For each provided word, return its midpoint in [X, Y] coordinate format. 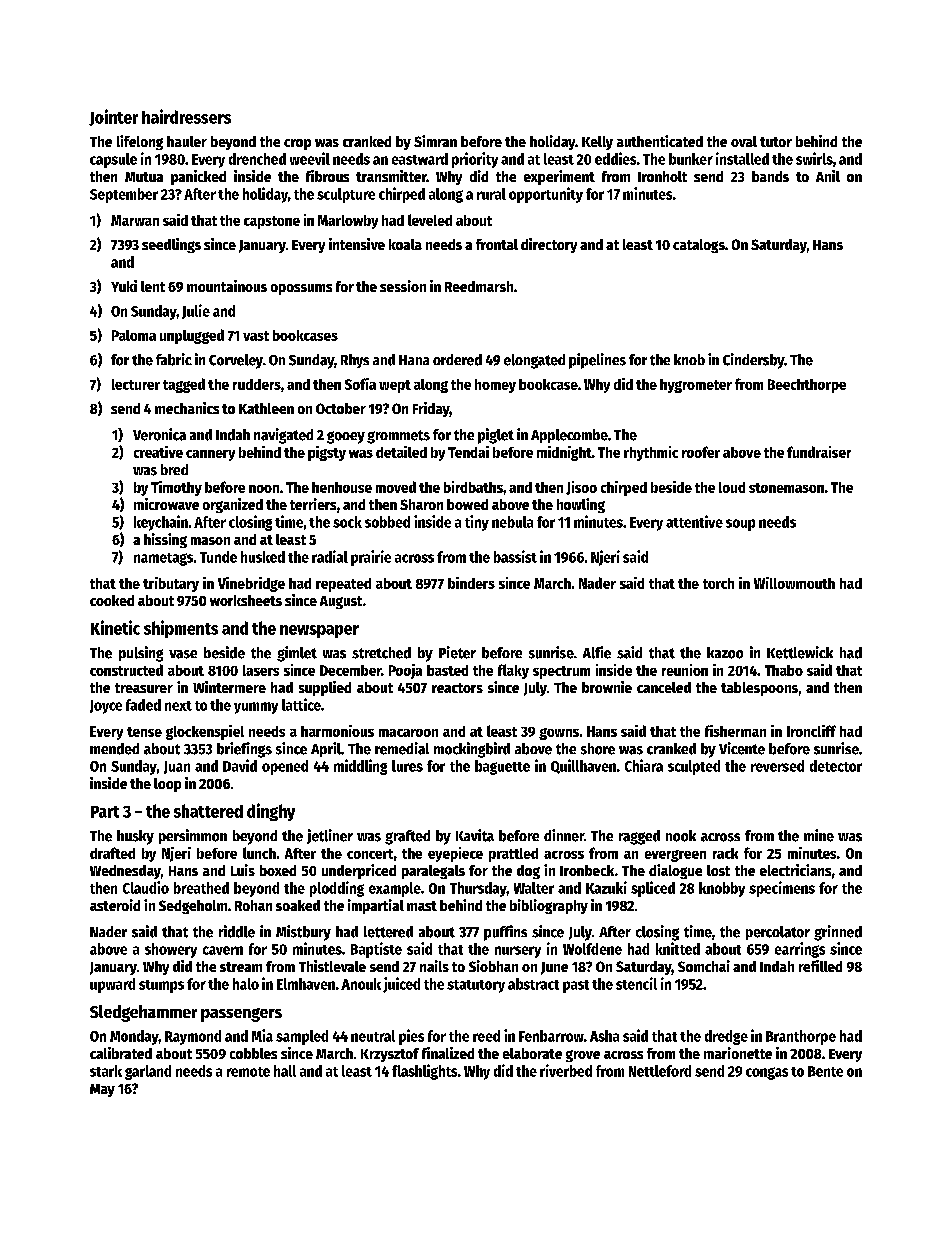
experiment [559, 177]
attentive [694, 521]
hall [285, 1071]
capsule [113, 160]
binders [471, 583]
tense [144, 732]
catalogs [699, 246]
